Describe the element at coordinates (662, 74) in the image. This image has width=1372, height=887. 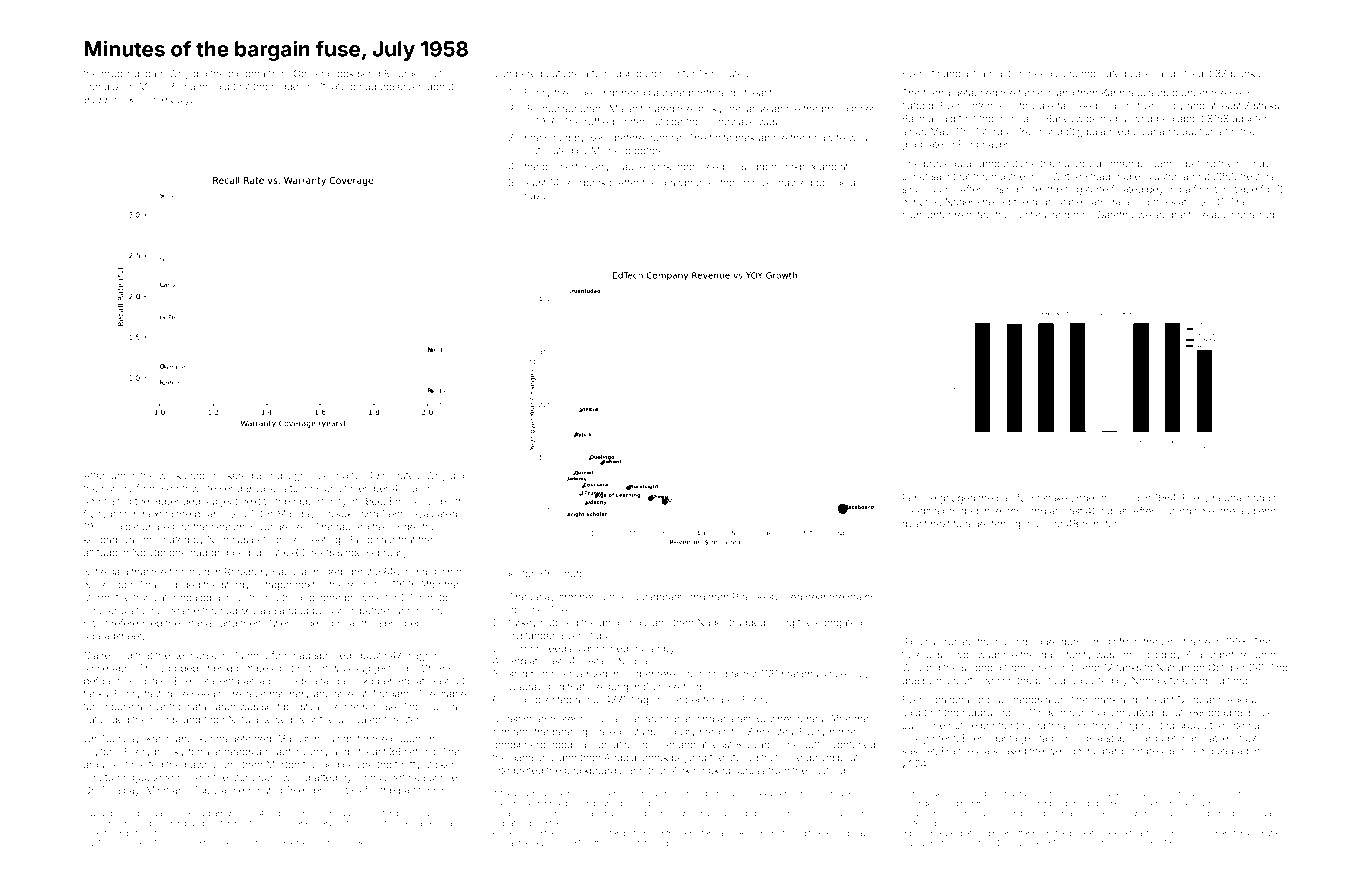
I see `opinion` at that location.
